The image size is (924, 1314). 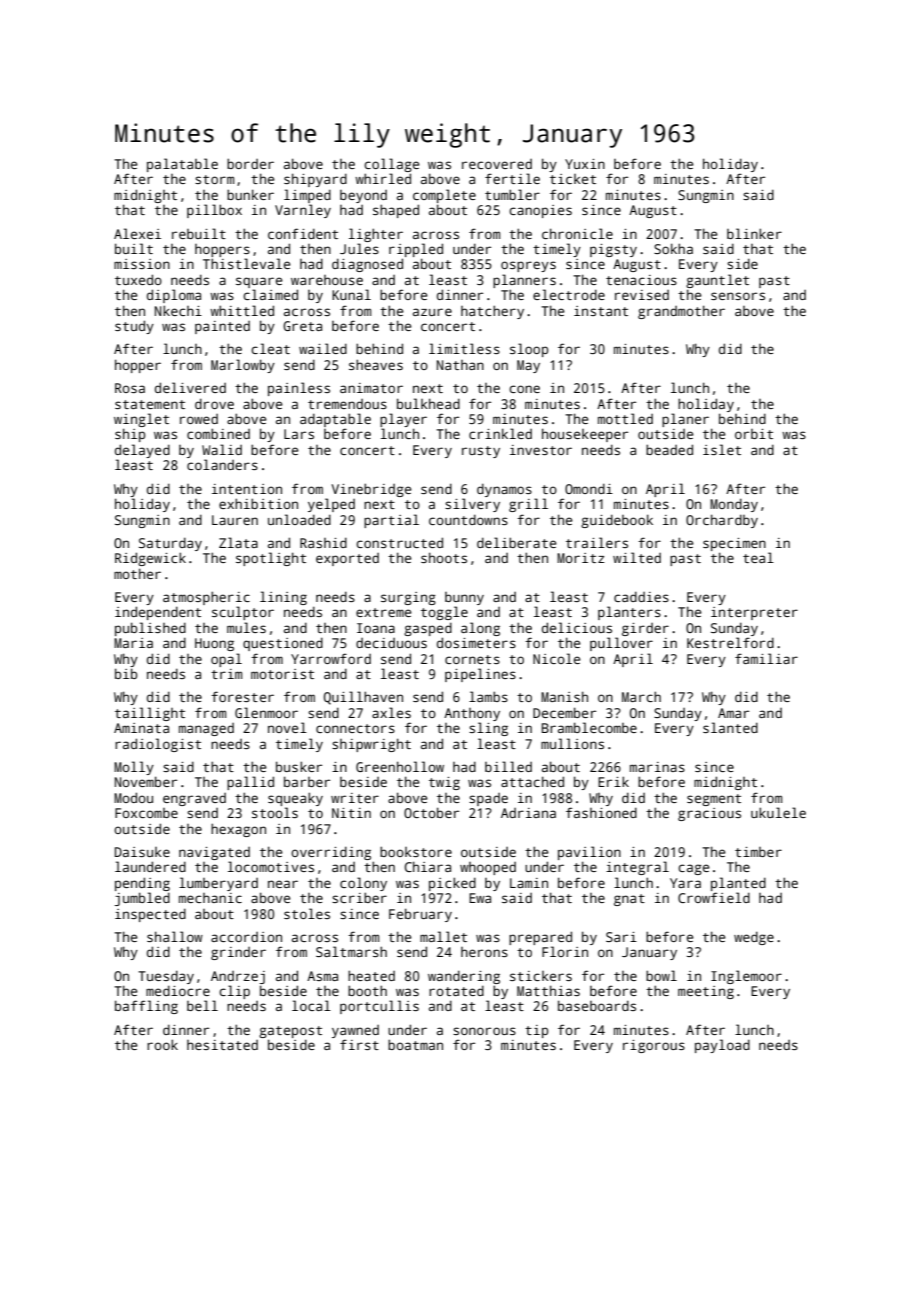 What do you see at coordinates (162, 1044) in the document?
I see `rook` at bounding box center [162, 1044].
